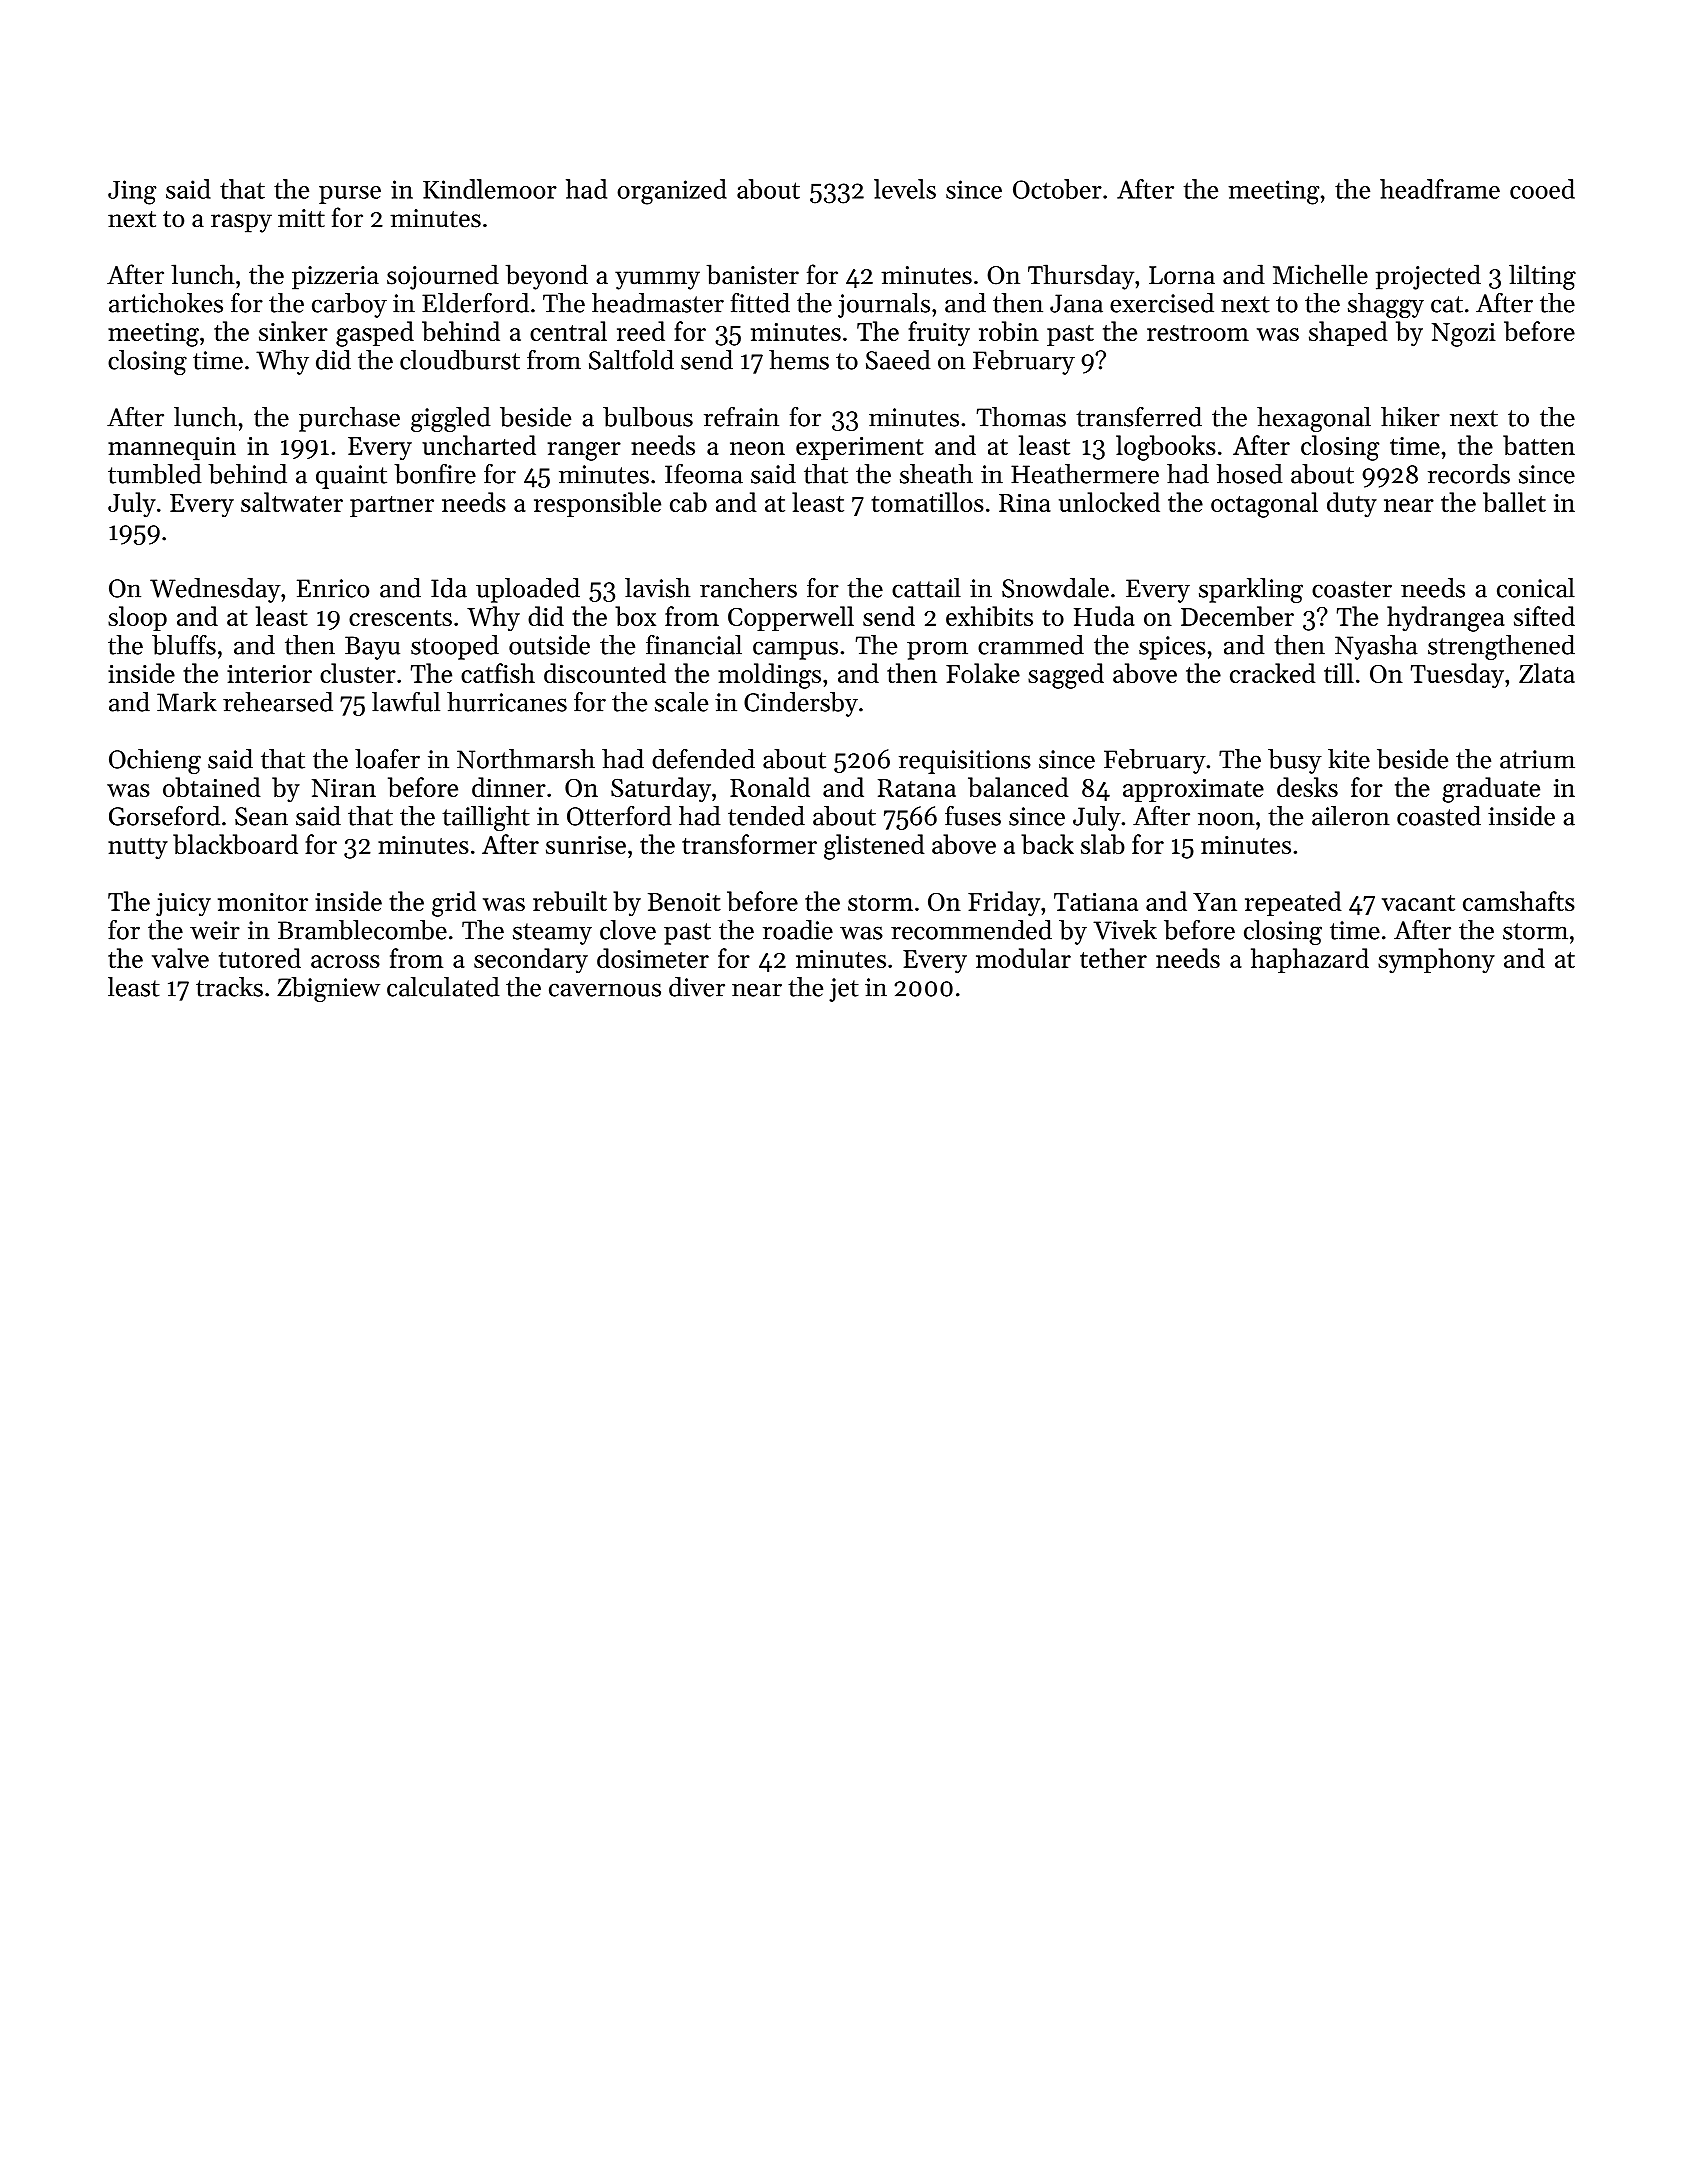  Describe the element at coordinates (770, 787) in the page. I see `Ronald` at that location.
